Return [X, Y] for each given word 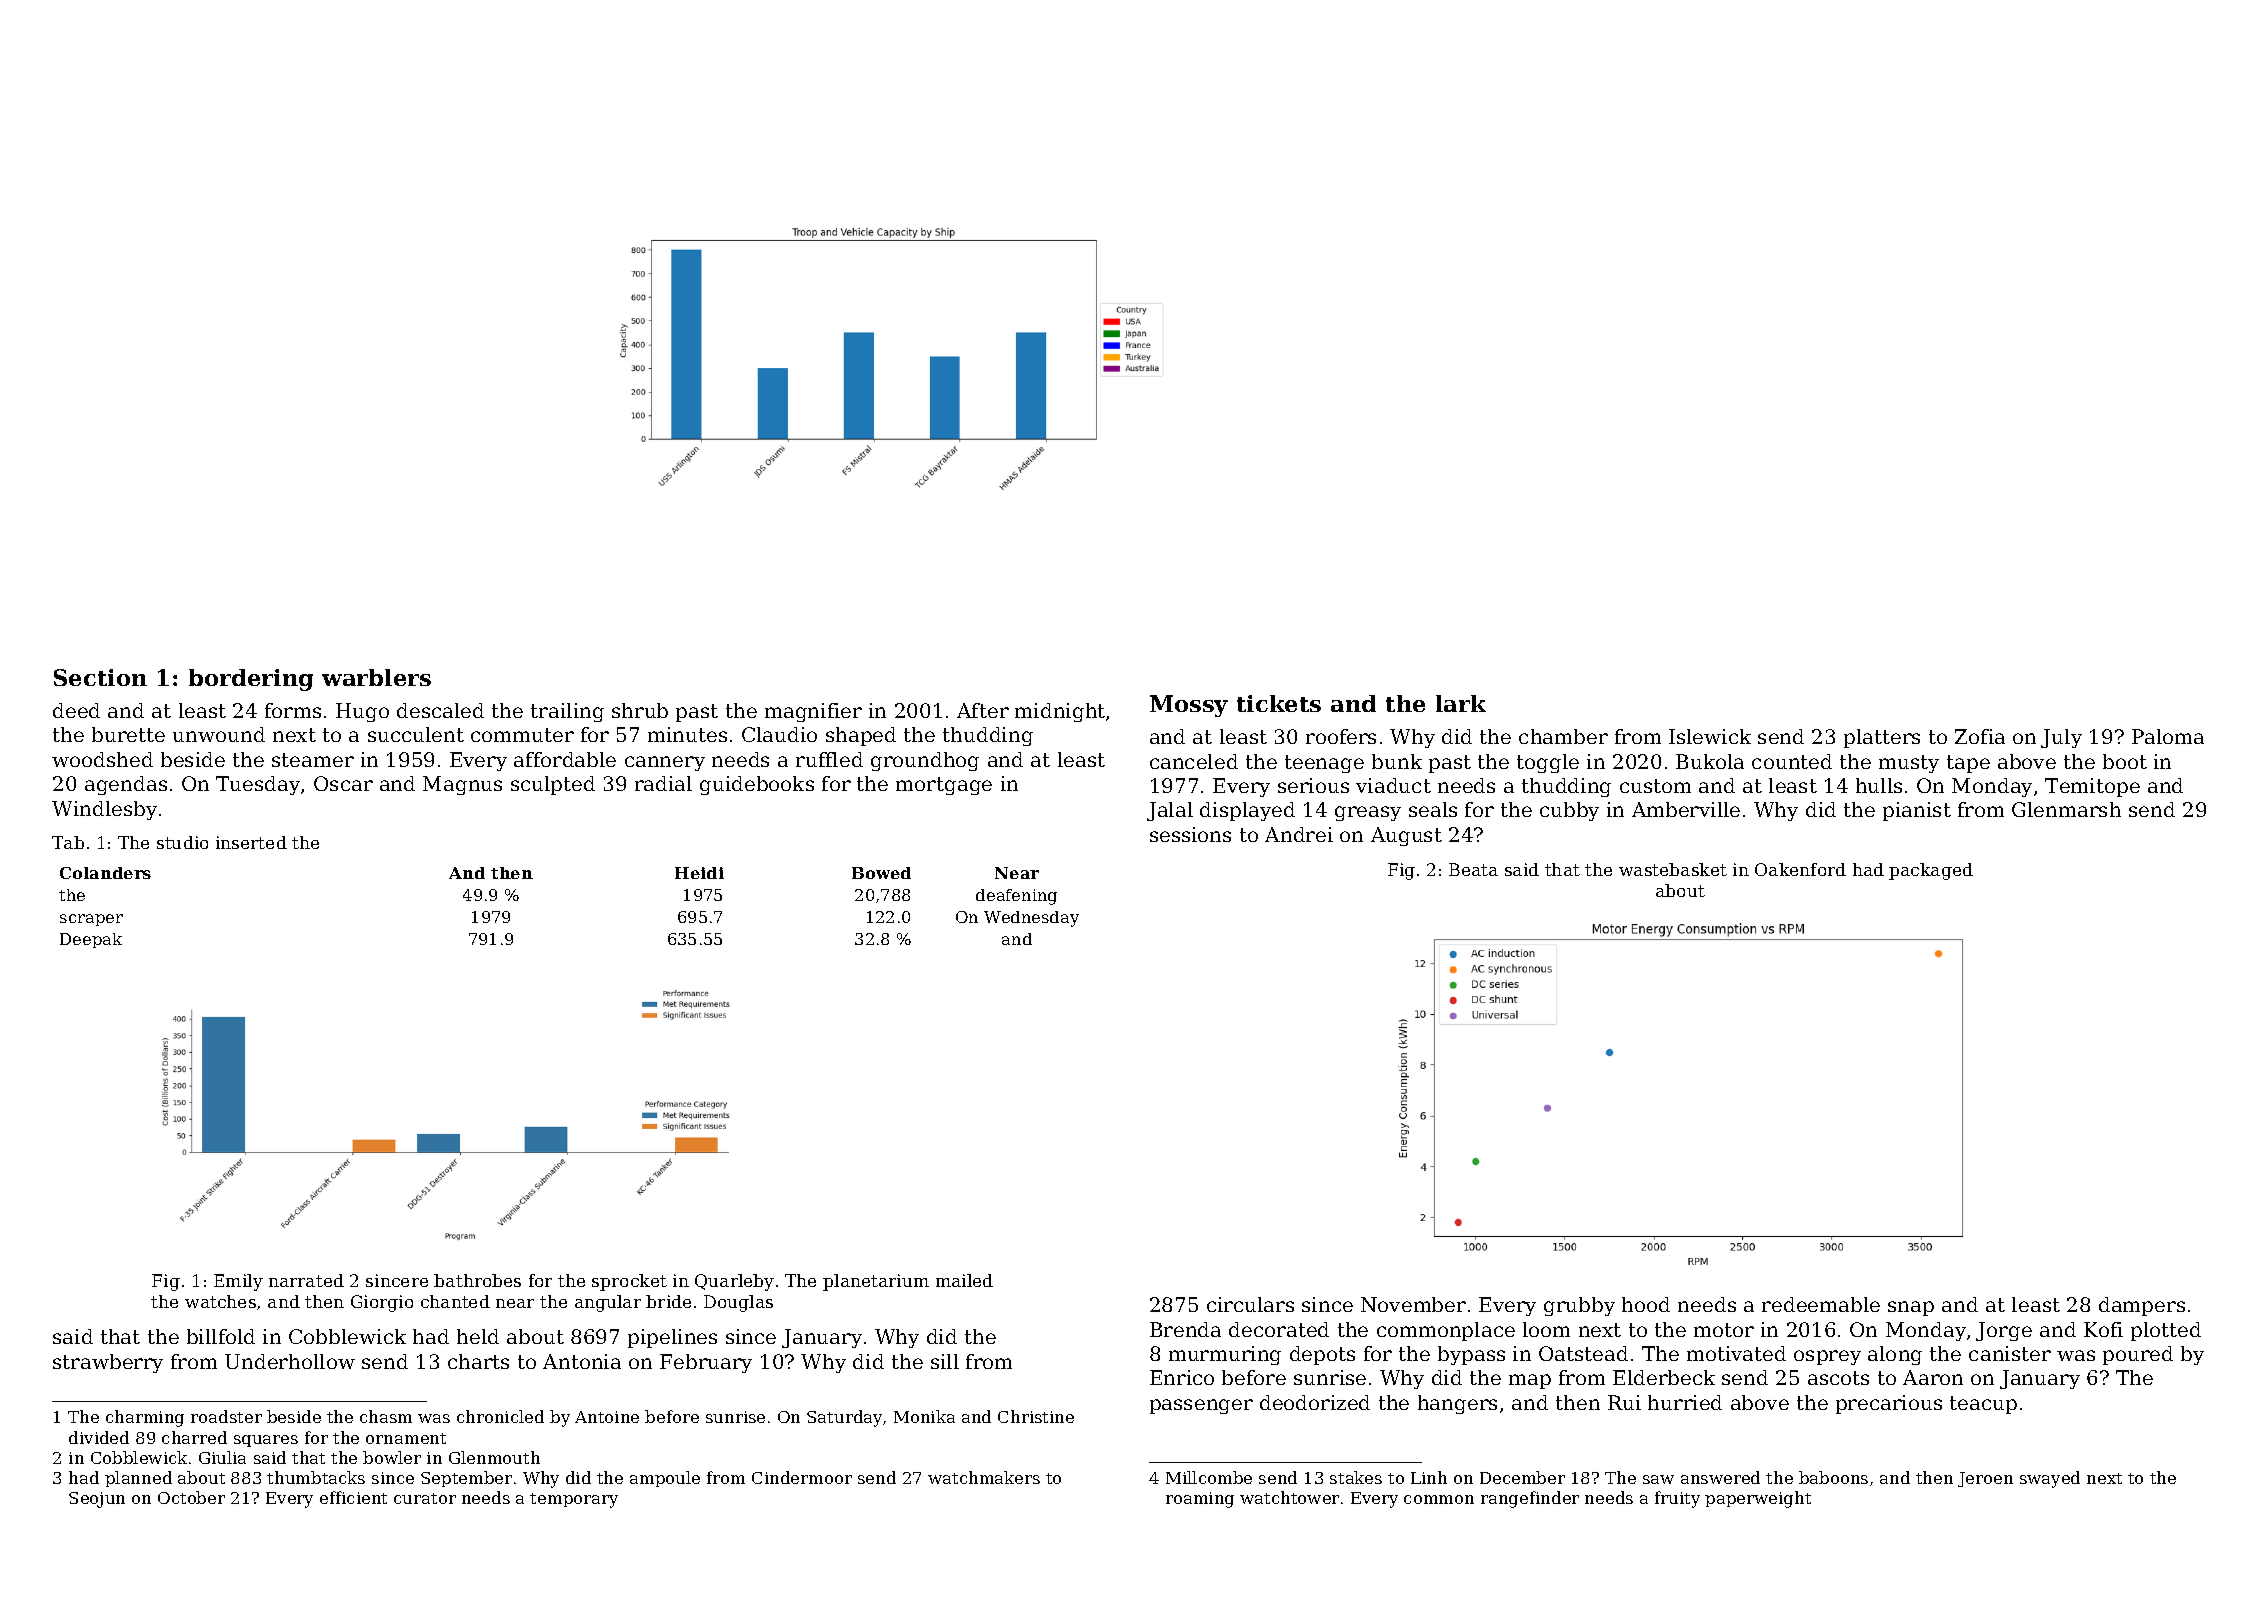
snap [1911, 1308]
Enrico [1182, 1377]
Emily [238, 1282]
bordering [251, 680]
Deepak [91, 940]
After [983, 710]
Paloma [2168, 736]
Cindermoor [802, 1477]
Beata [1473, 869]
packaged [1931, 871]
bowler [392, 1457]
